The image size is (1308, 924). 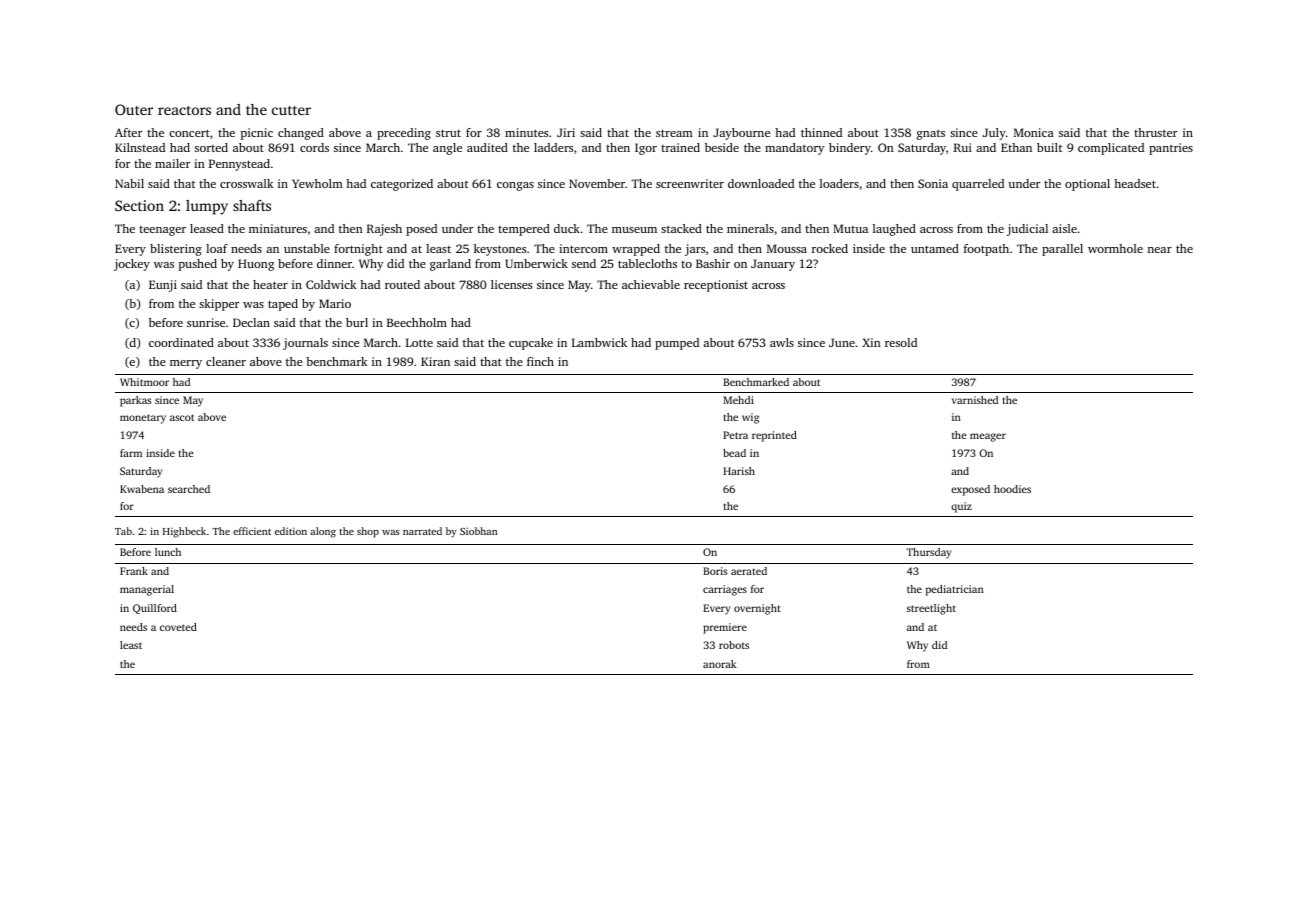 I want to click on quiz, so click(x=961, y=507).
